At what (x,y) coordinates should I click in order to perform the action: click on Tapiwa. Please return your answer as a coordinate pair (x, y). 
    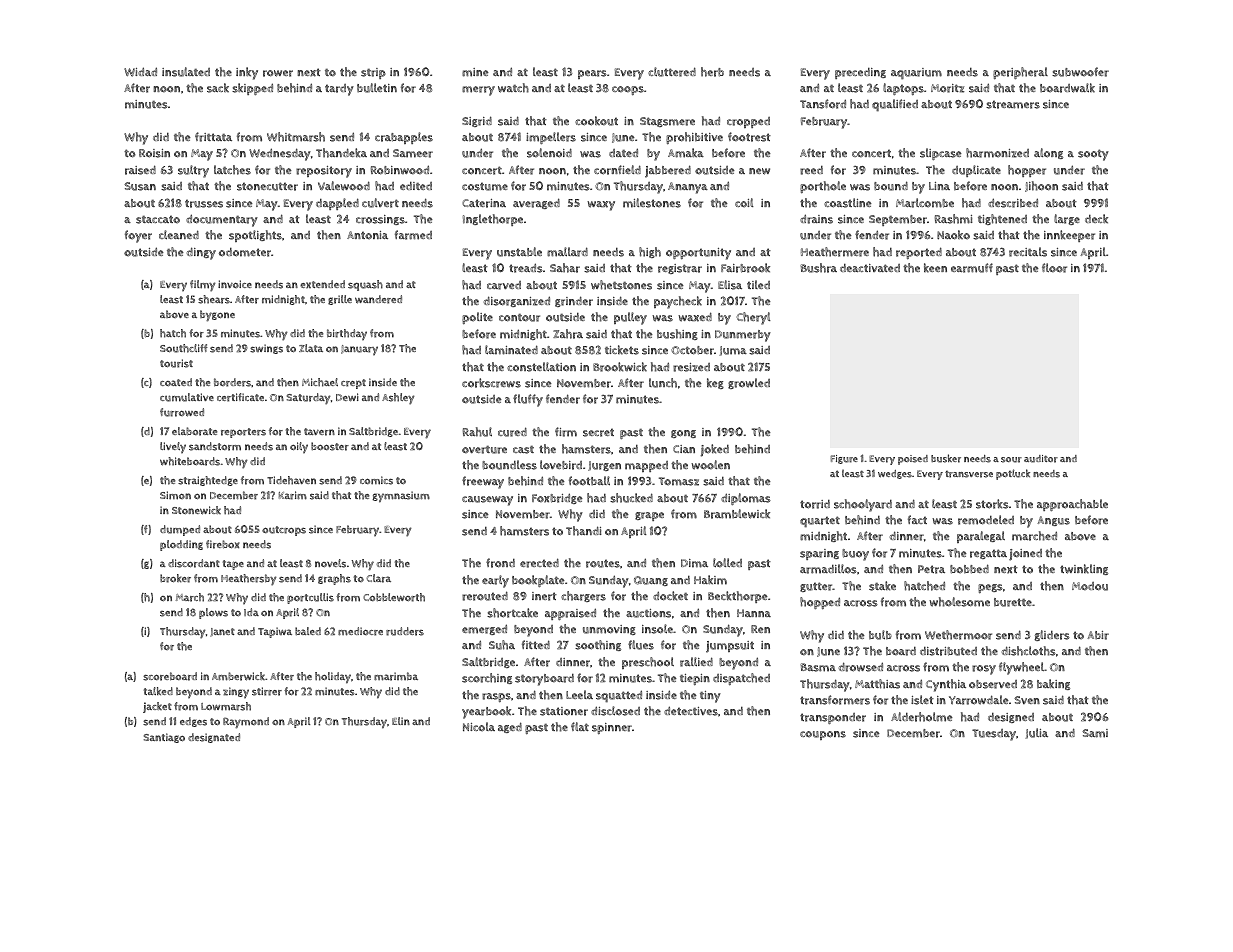
    Looking at the image, I should click on (275, 632).
